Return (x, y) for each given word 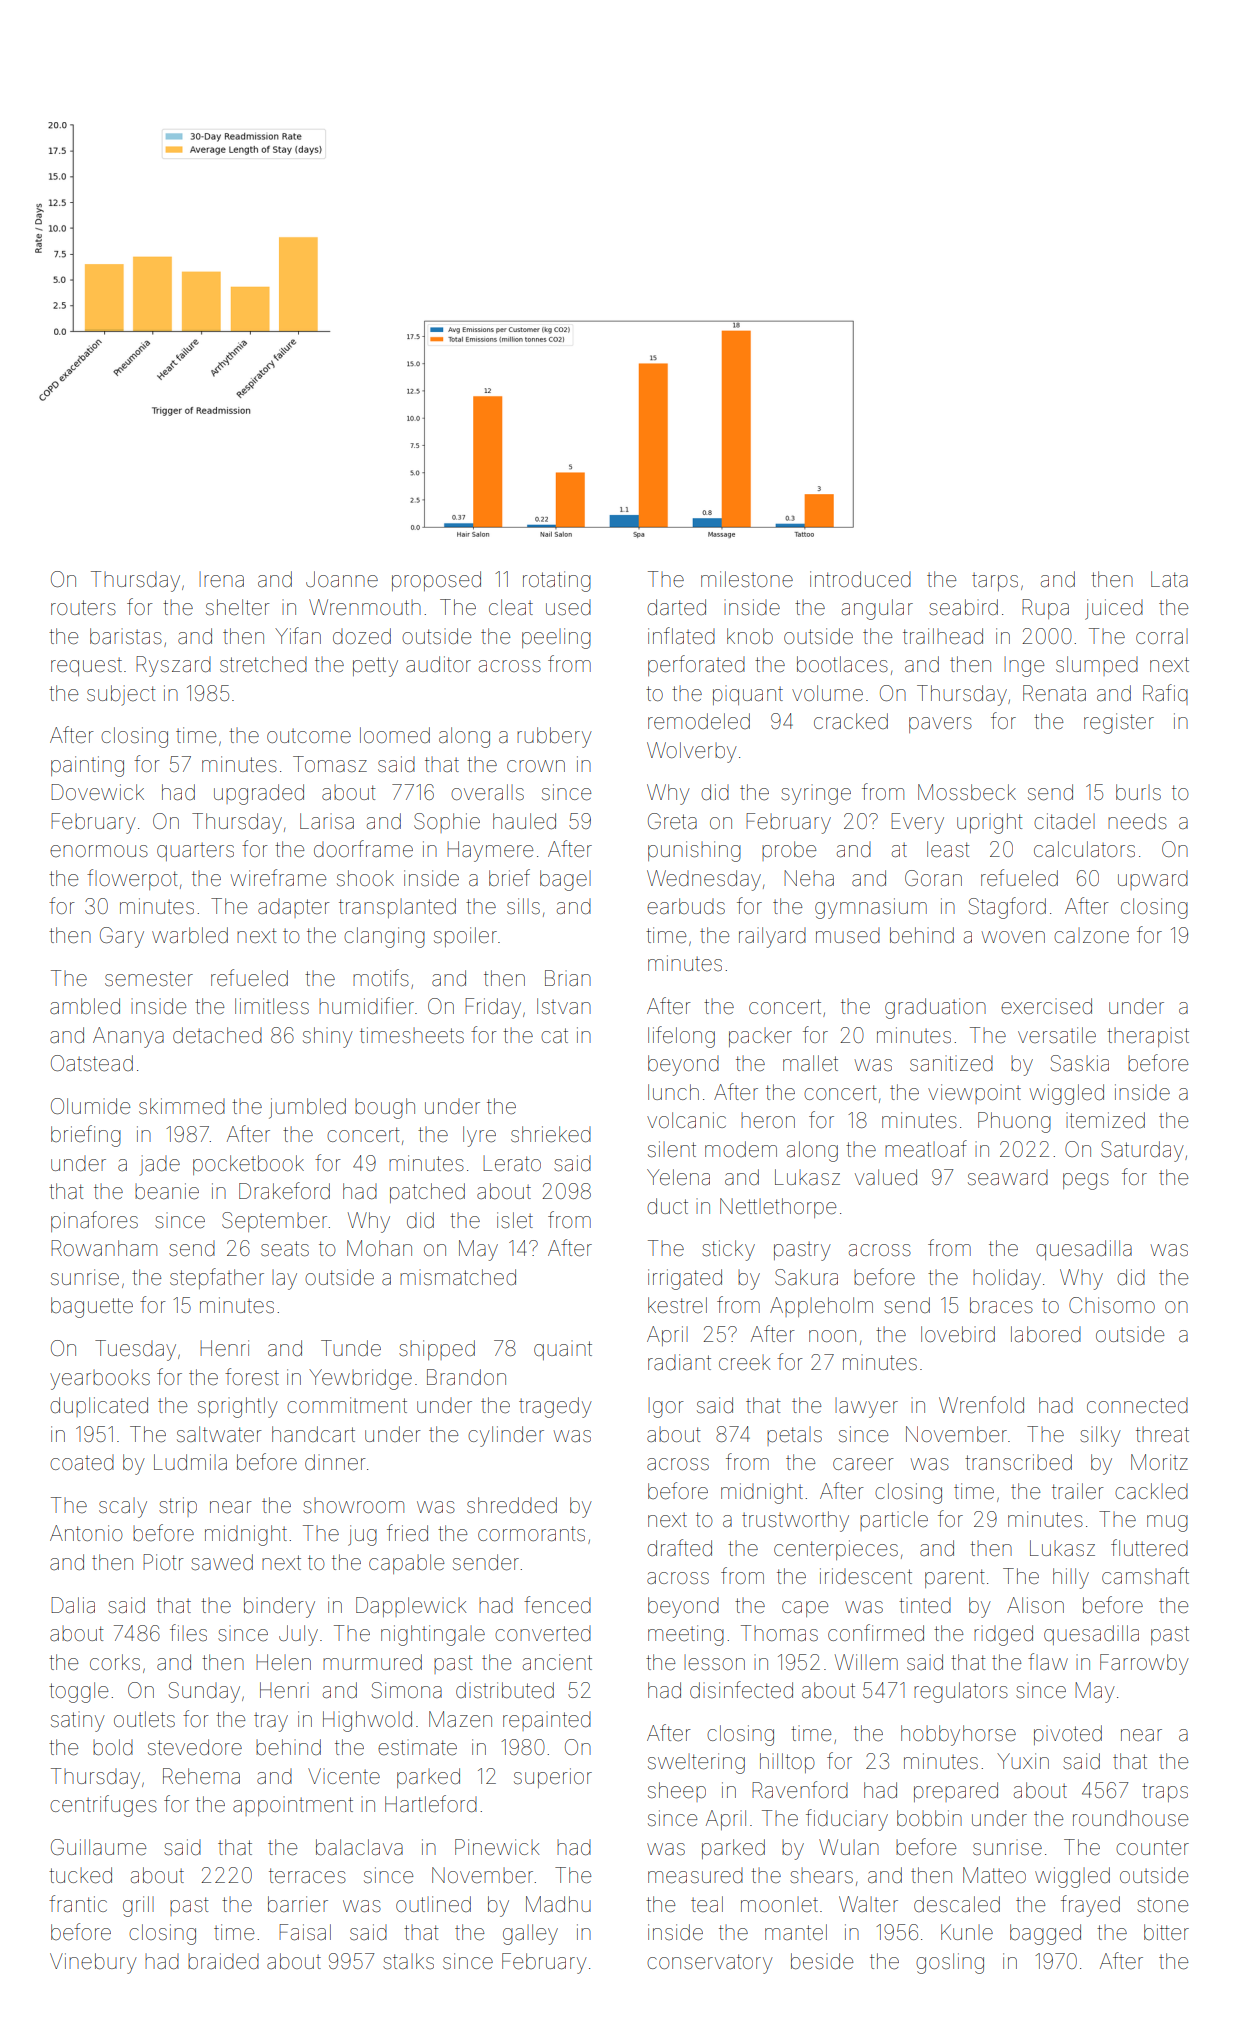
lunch (673, 1092)
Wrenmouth (365, 607)
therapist (1148, 1037)
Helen (283, 1662)
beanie (167, 1191)
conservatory (710, 1964)
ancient (557, 1662)
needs (1137, 821)
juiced (1114, 609)
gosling (950, 1963)
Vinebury (93, 1963)
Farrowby (1144, 1664)
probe (789, 851)
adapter (293, 908)
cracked (851, 721)
